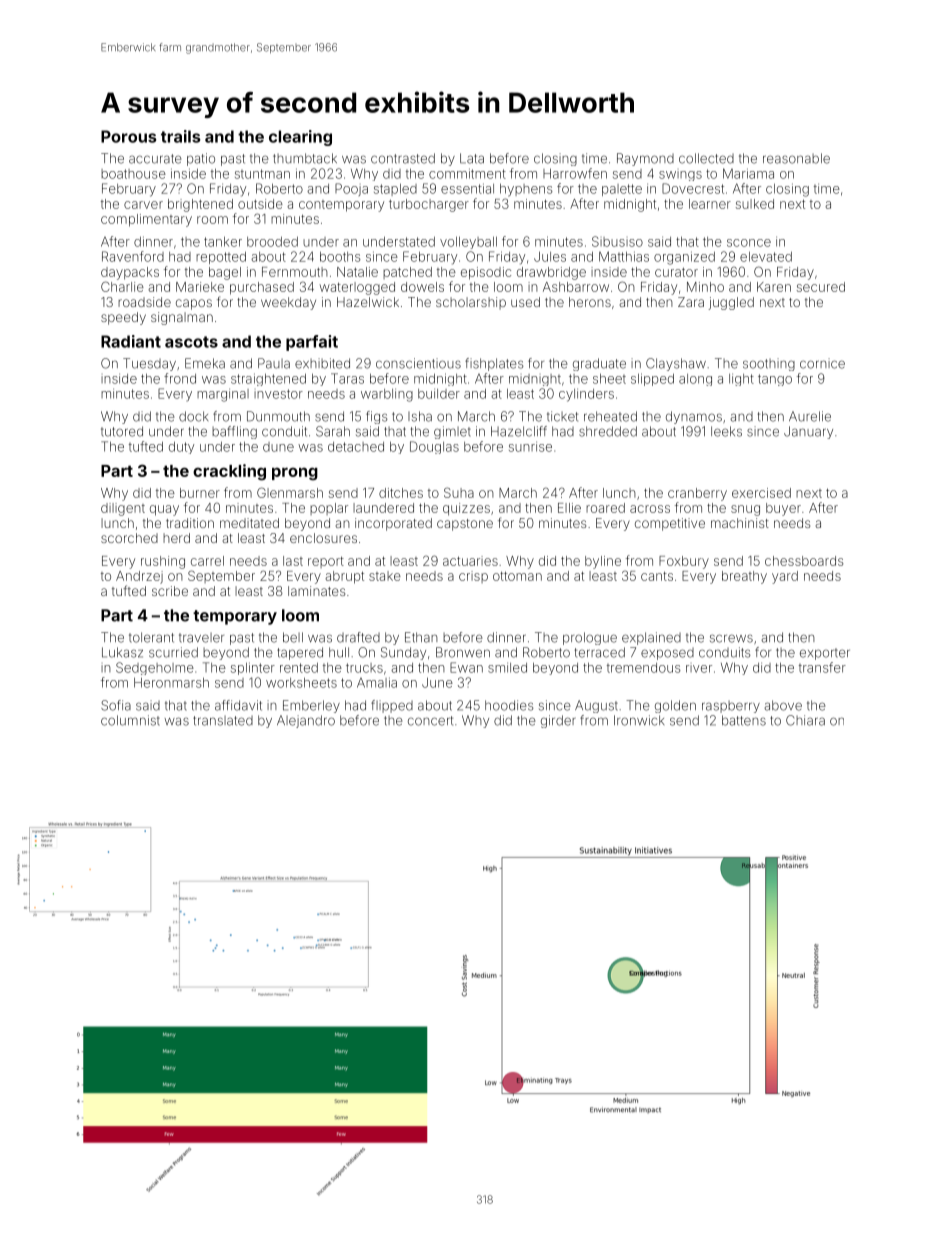 This image has width=952, height=1233. Describe the element at coordinates (129, 136) in the image. I see `Porous` at that location.
